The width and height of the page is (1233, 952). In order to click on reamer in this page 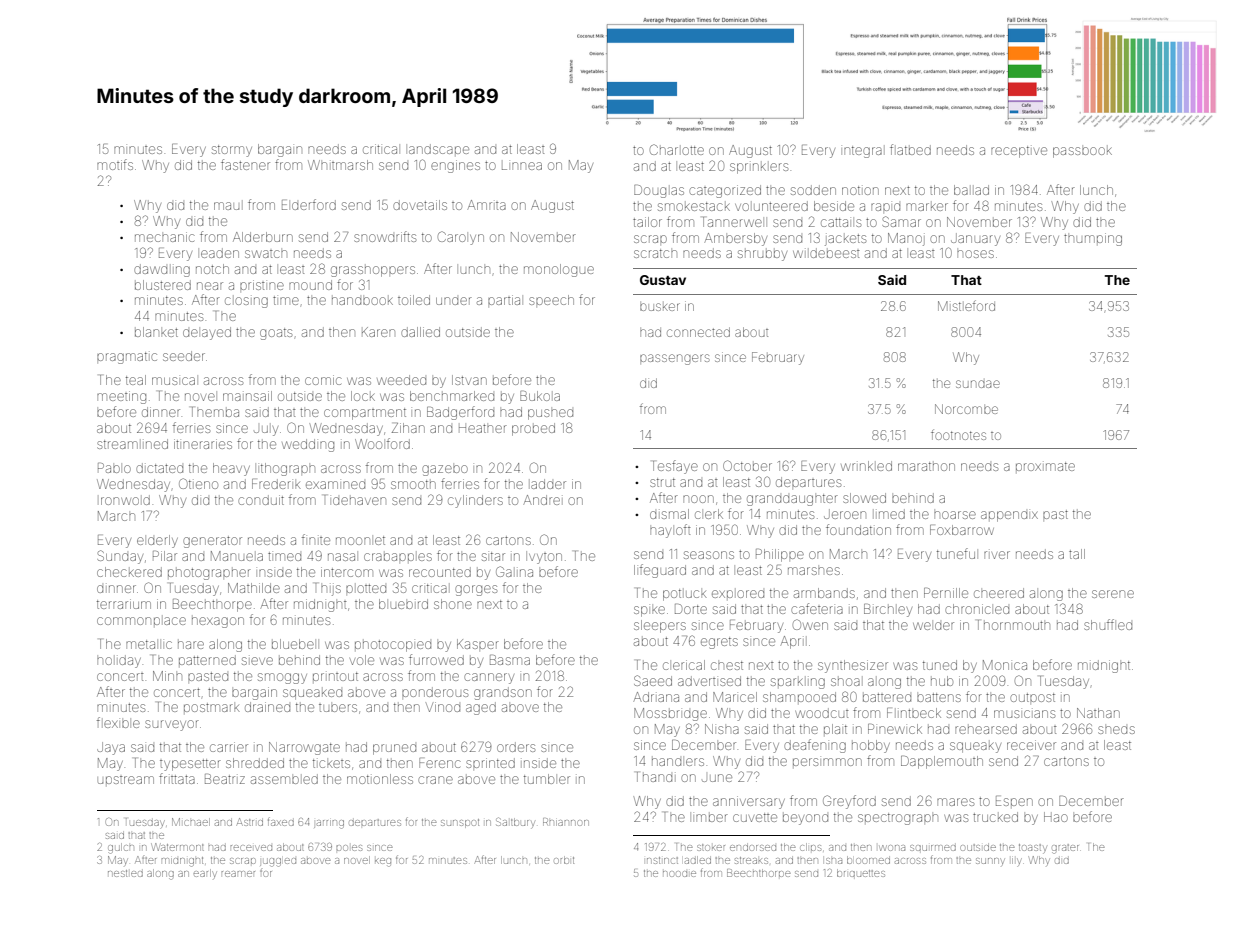, I will do `click(238, 874)`.
